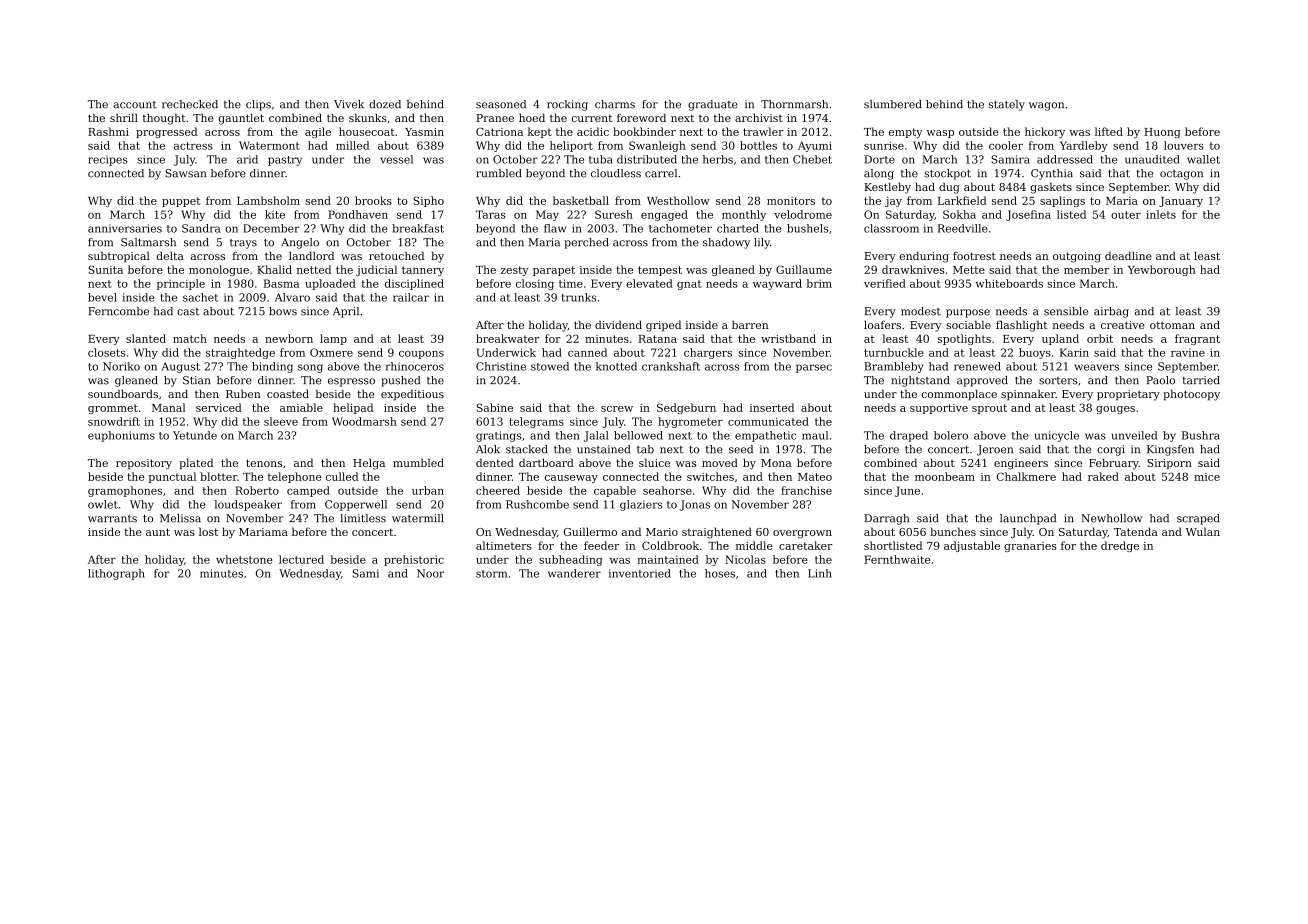  I want to click on Sokha, so click(959, 214).
